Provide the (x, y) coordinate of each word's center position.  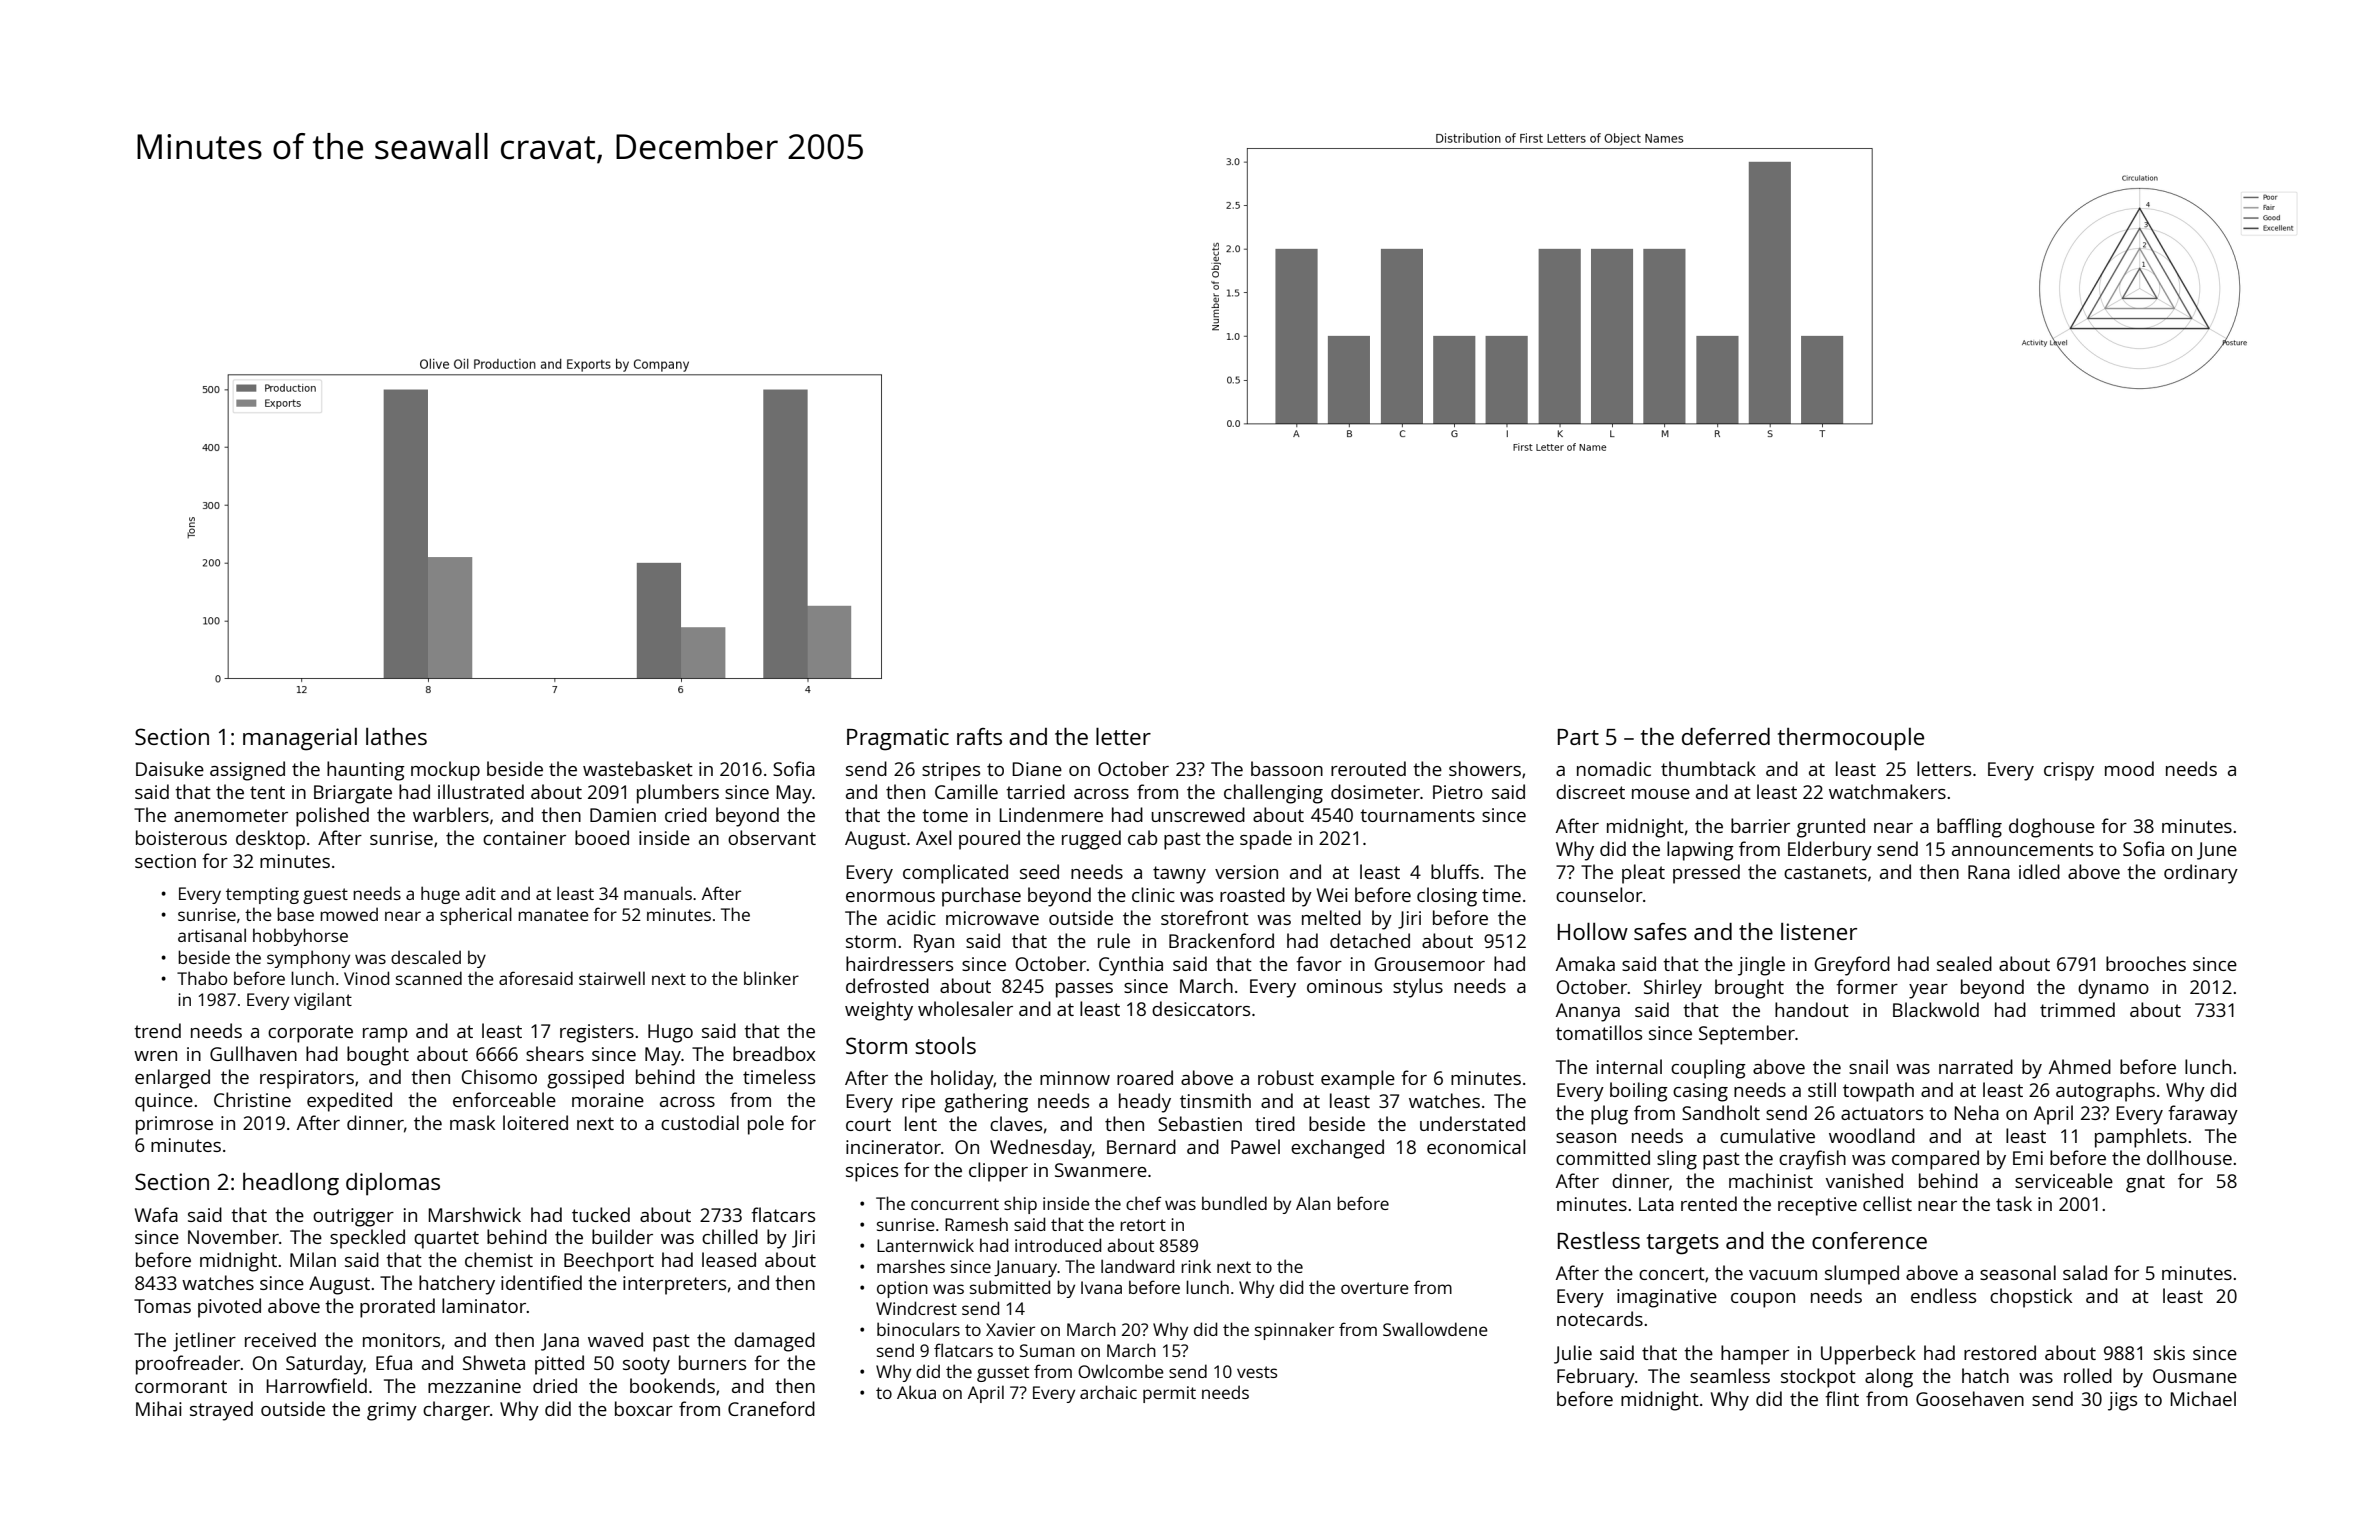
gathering (986, 1103)
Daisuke (170, 768)
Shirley (1673, 989)
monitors (401, 1340)
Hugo (670, 1033)
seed (1039, 871)
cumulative (1767, 1135)
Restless (1599, 1240)
